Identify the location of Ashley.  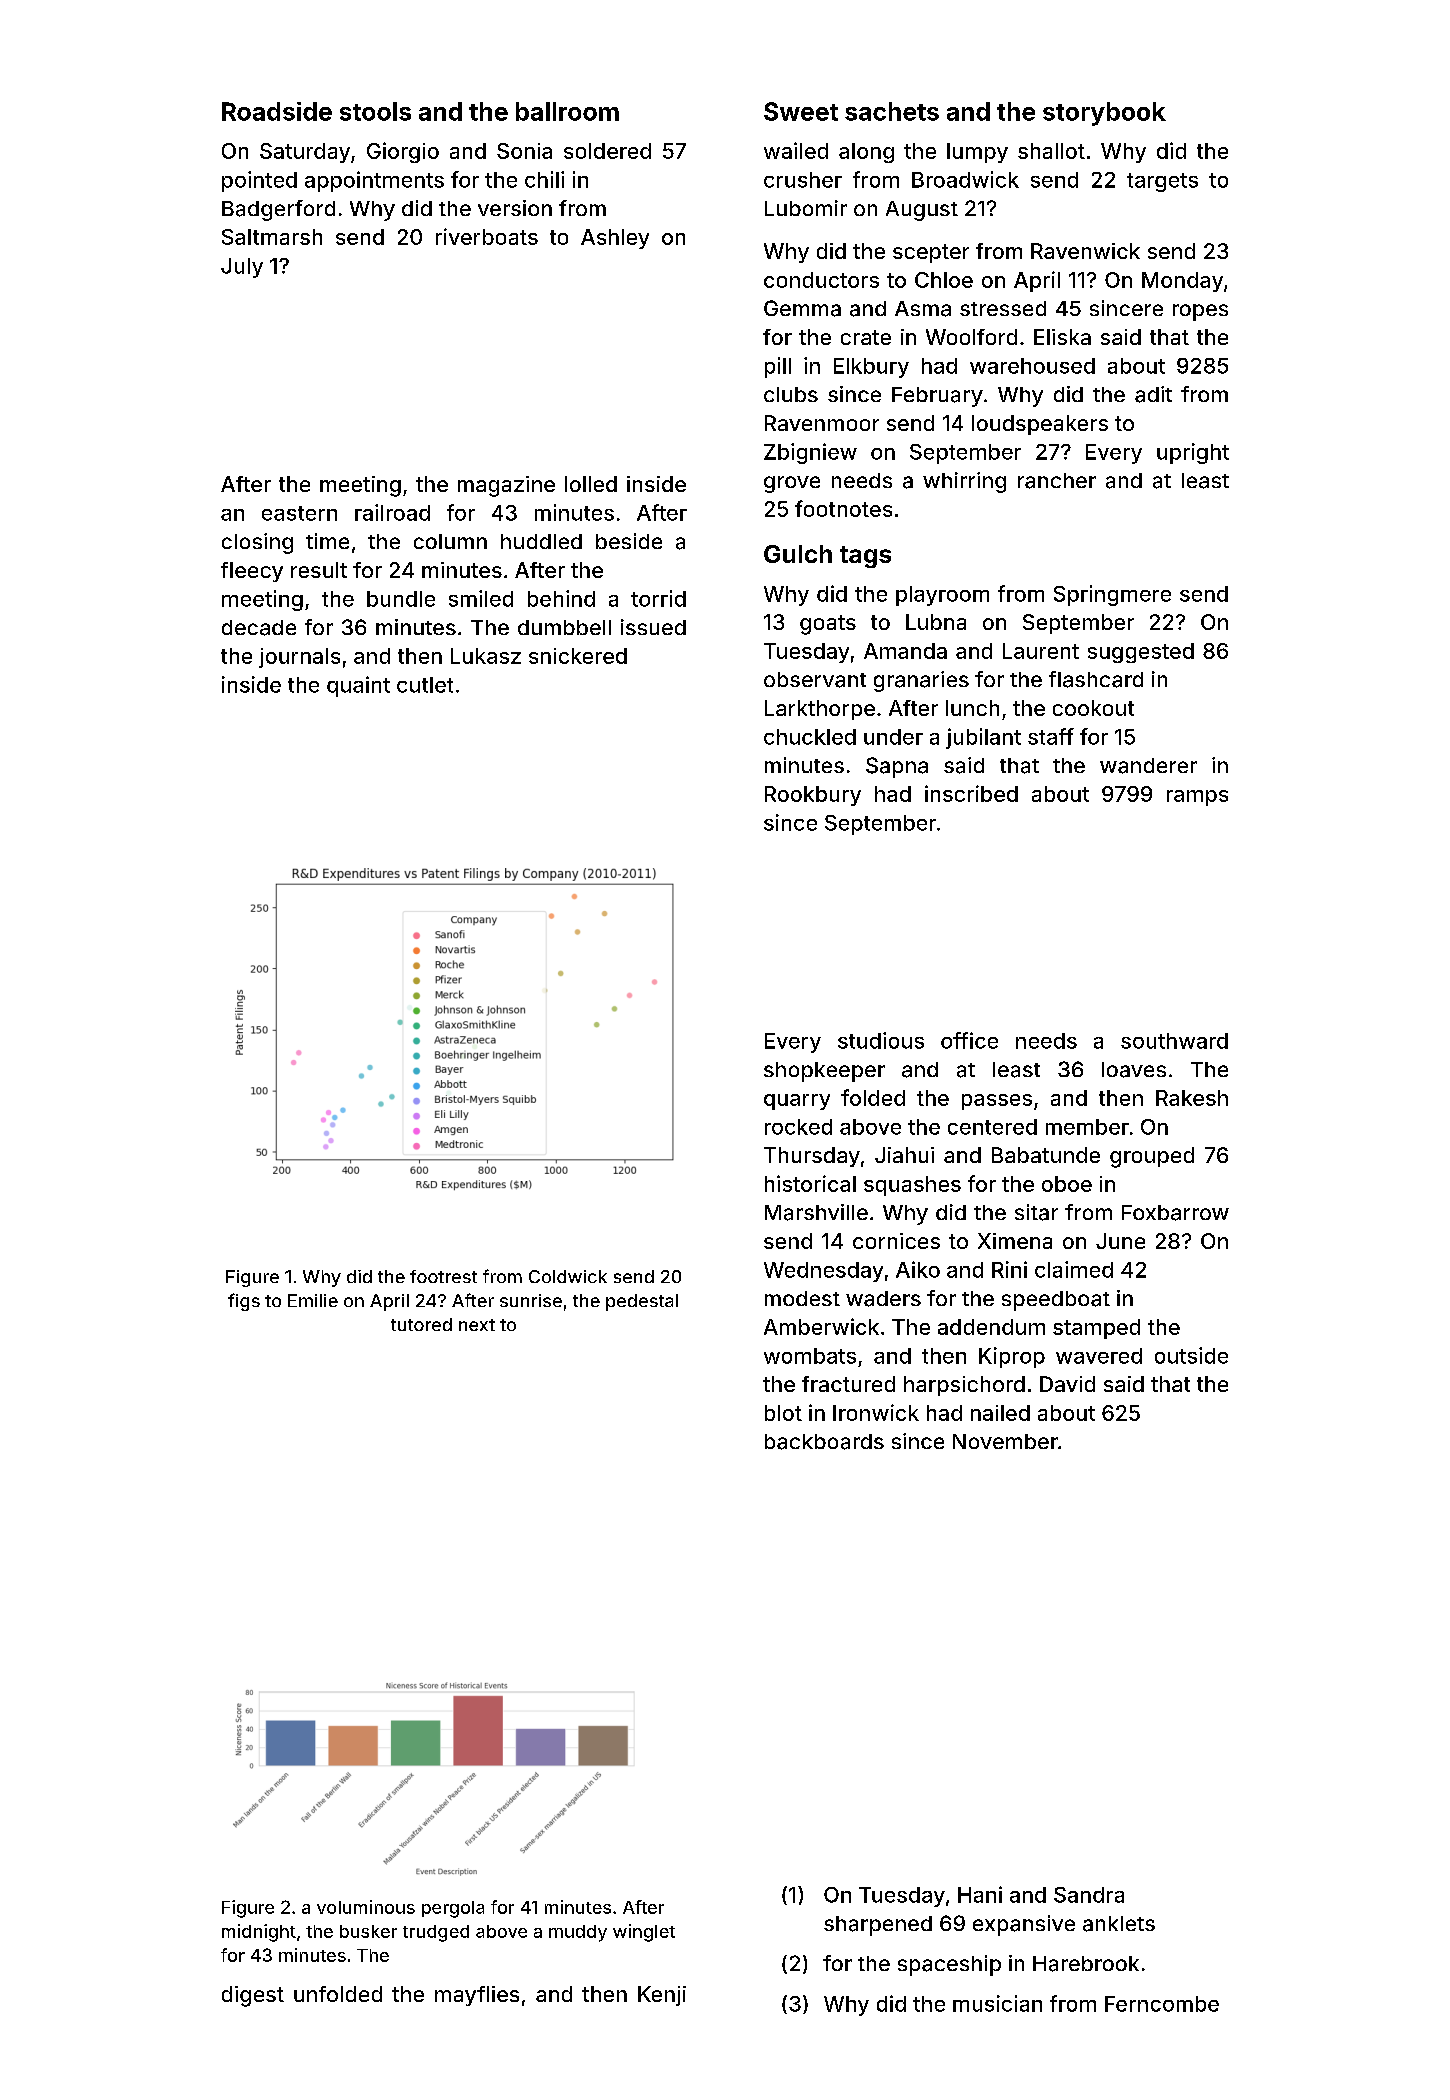
(615, 239).
